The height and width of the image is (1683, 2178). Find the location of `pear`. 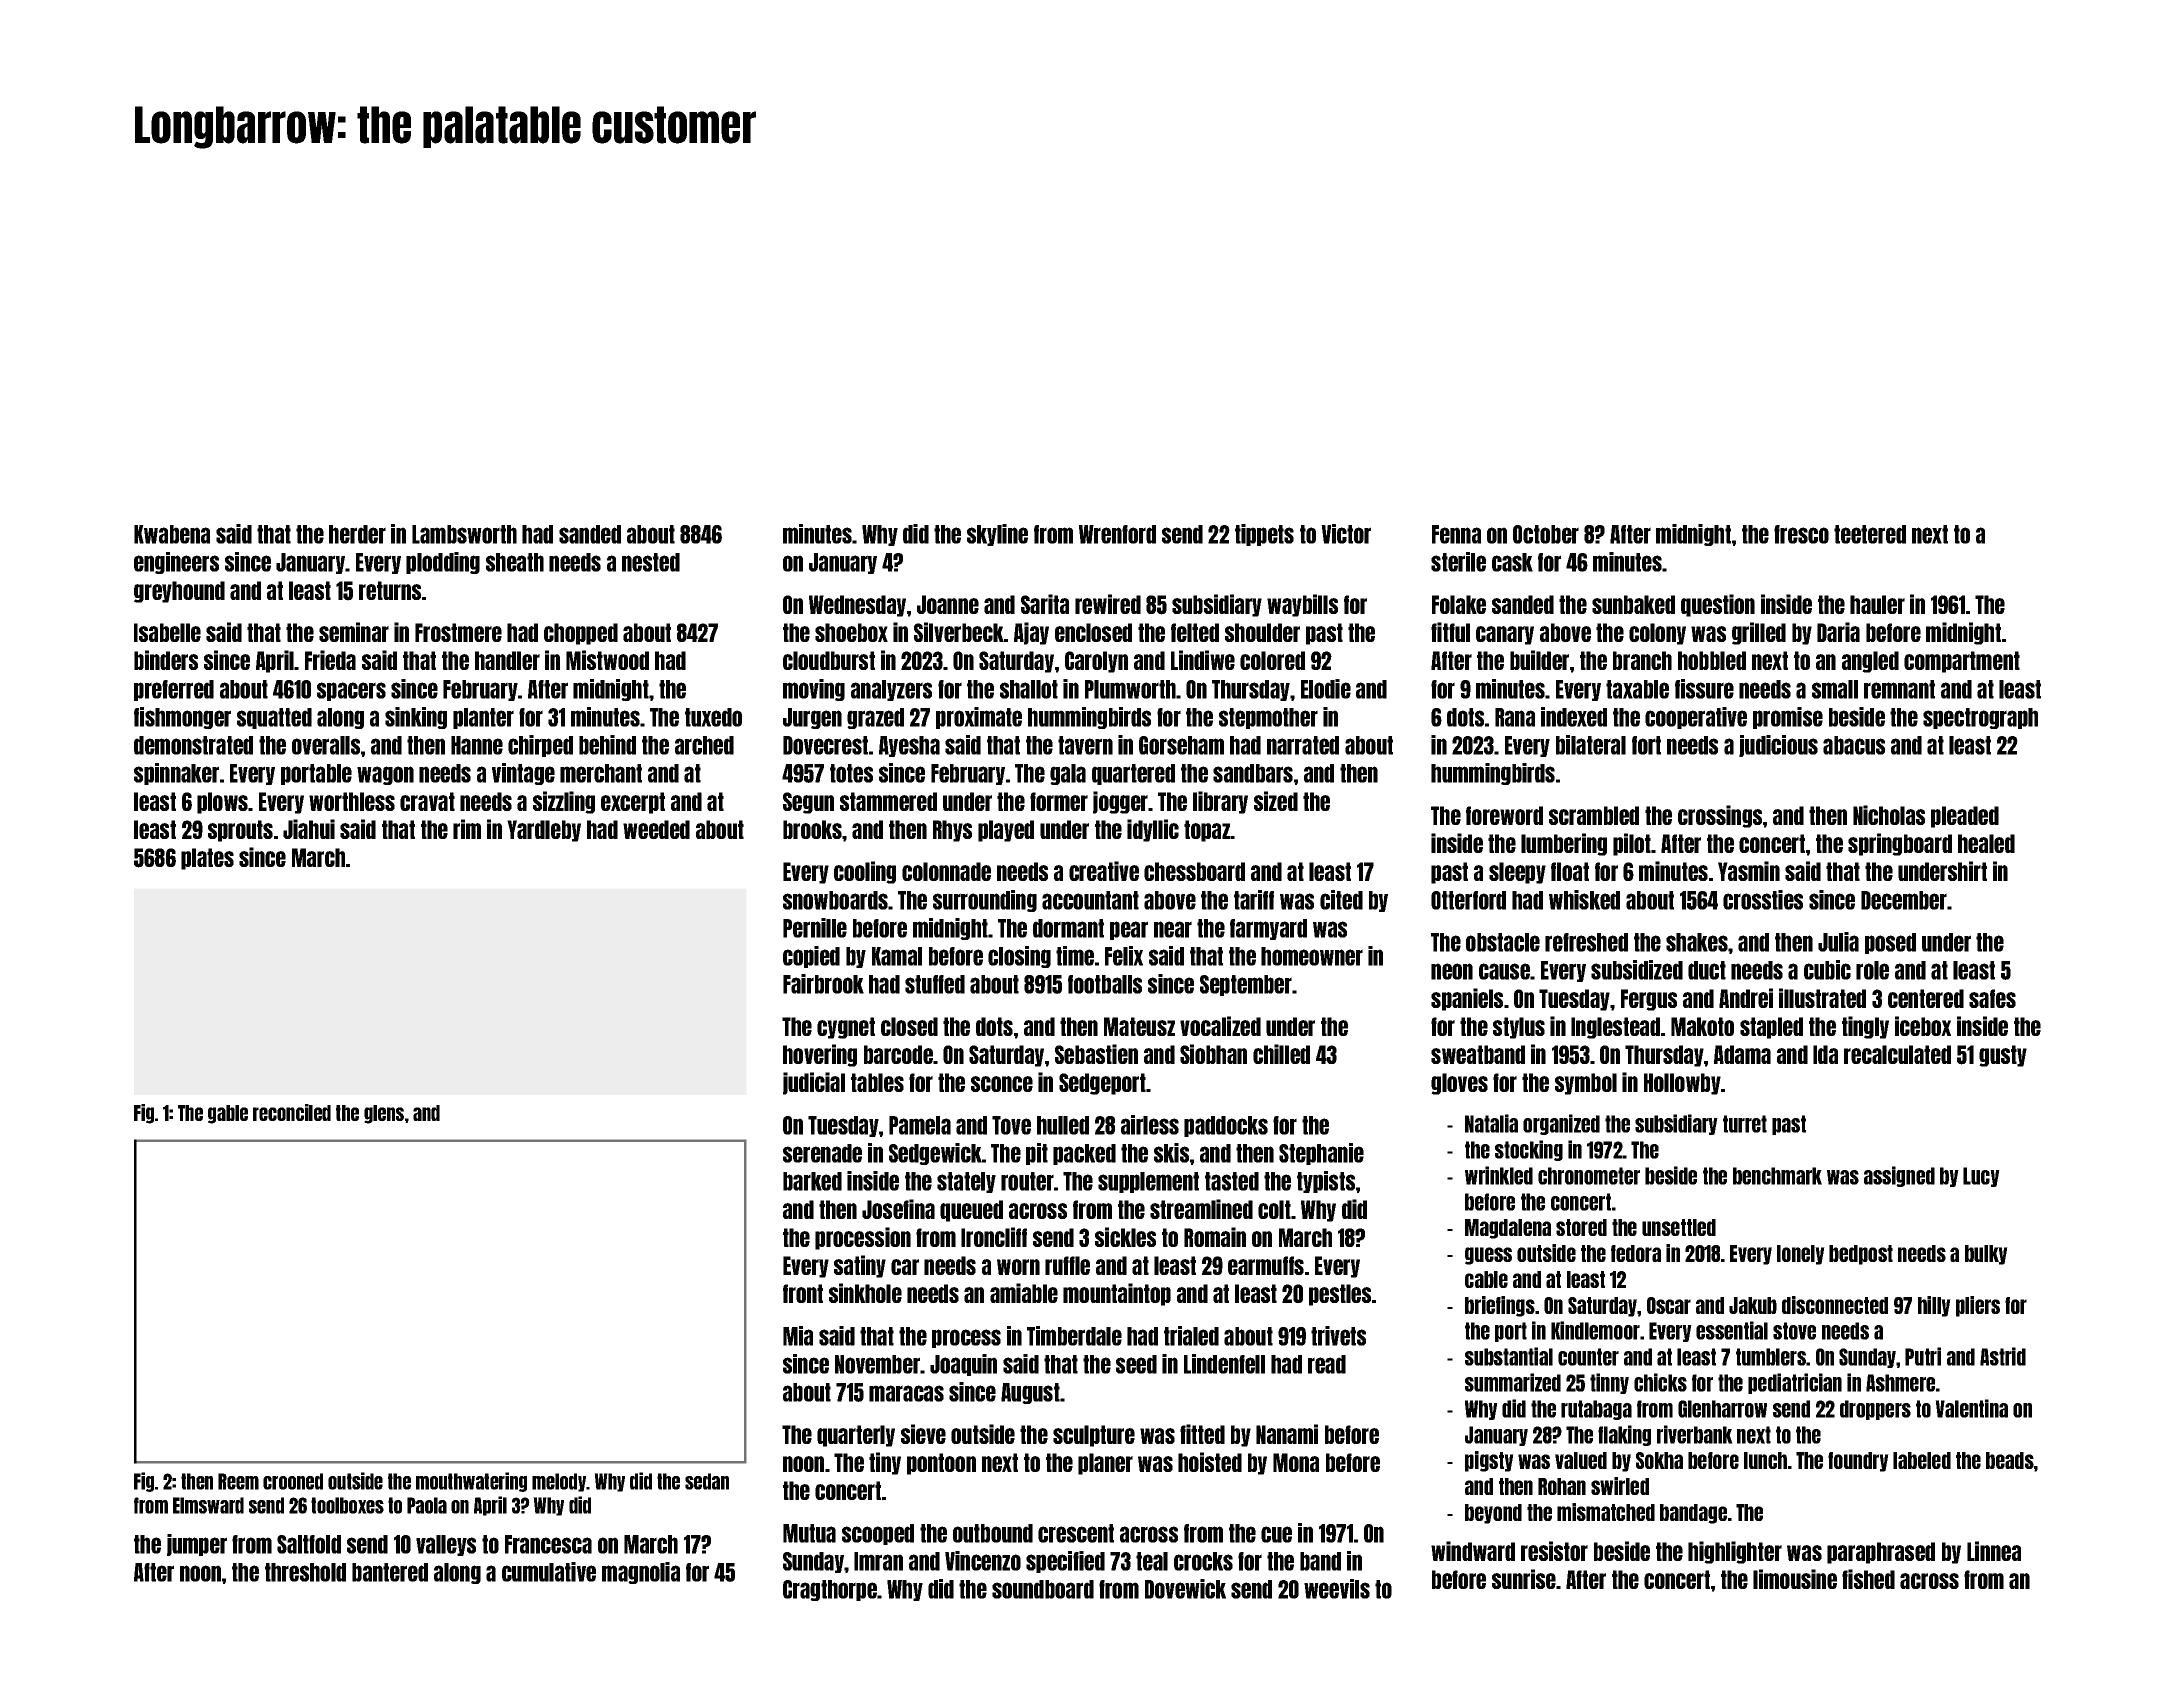

pear is located at coordinates (1129, 930).
